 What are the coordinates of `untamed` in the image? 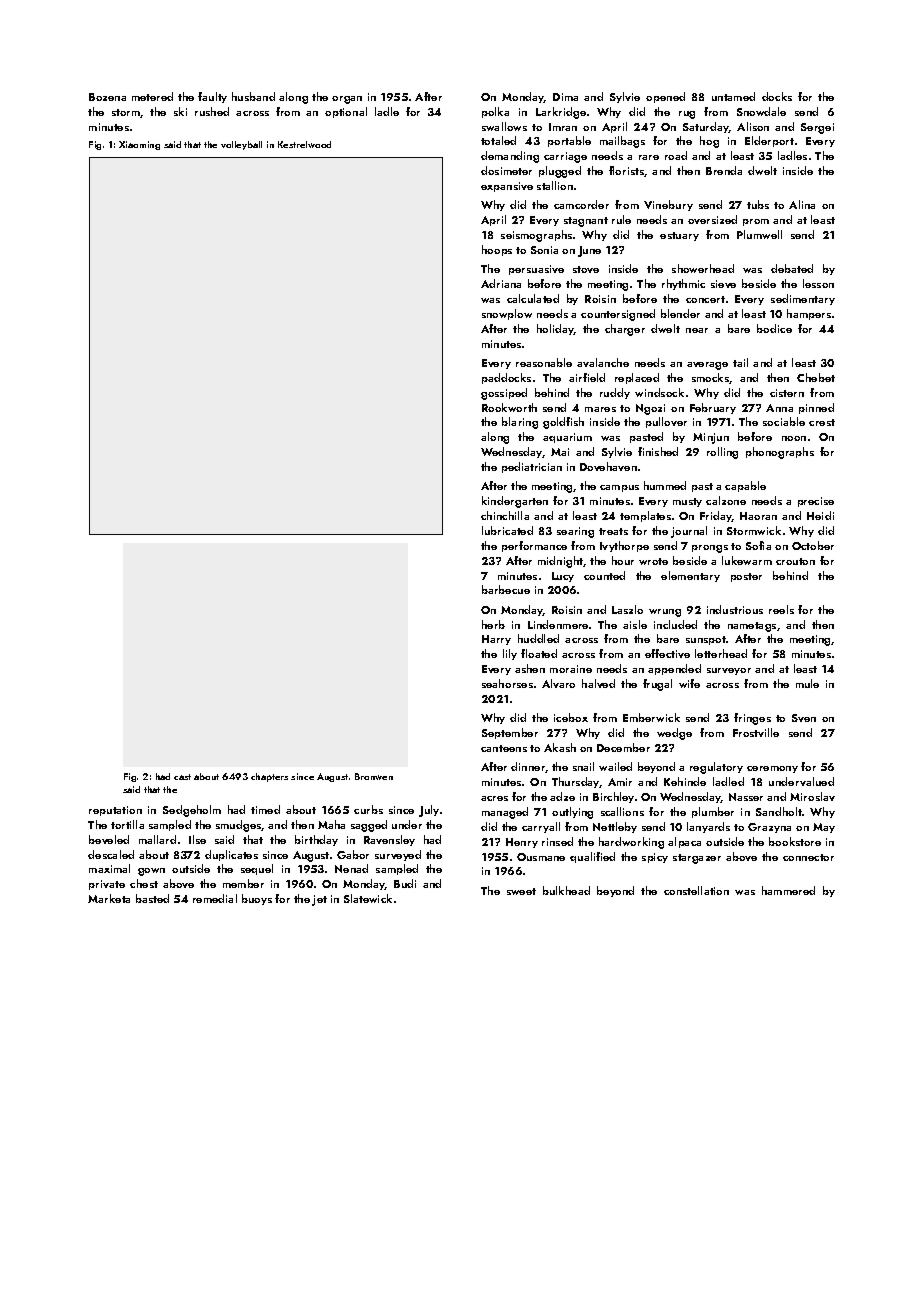 It's located at (733, 96).
